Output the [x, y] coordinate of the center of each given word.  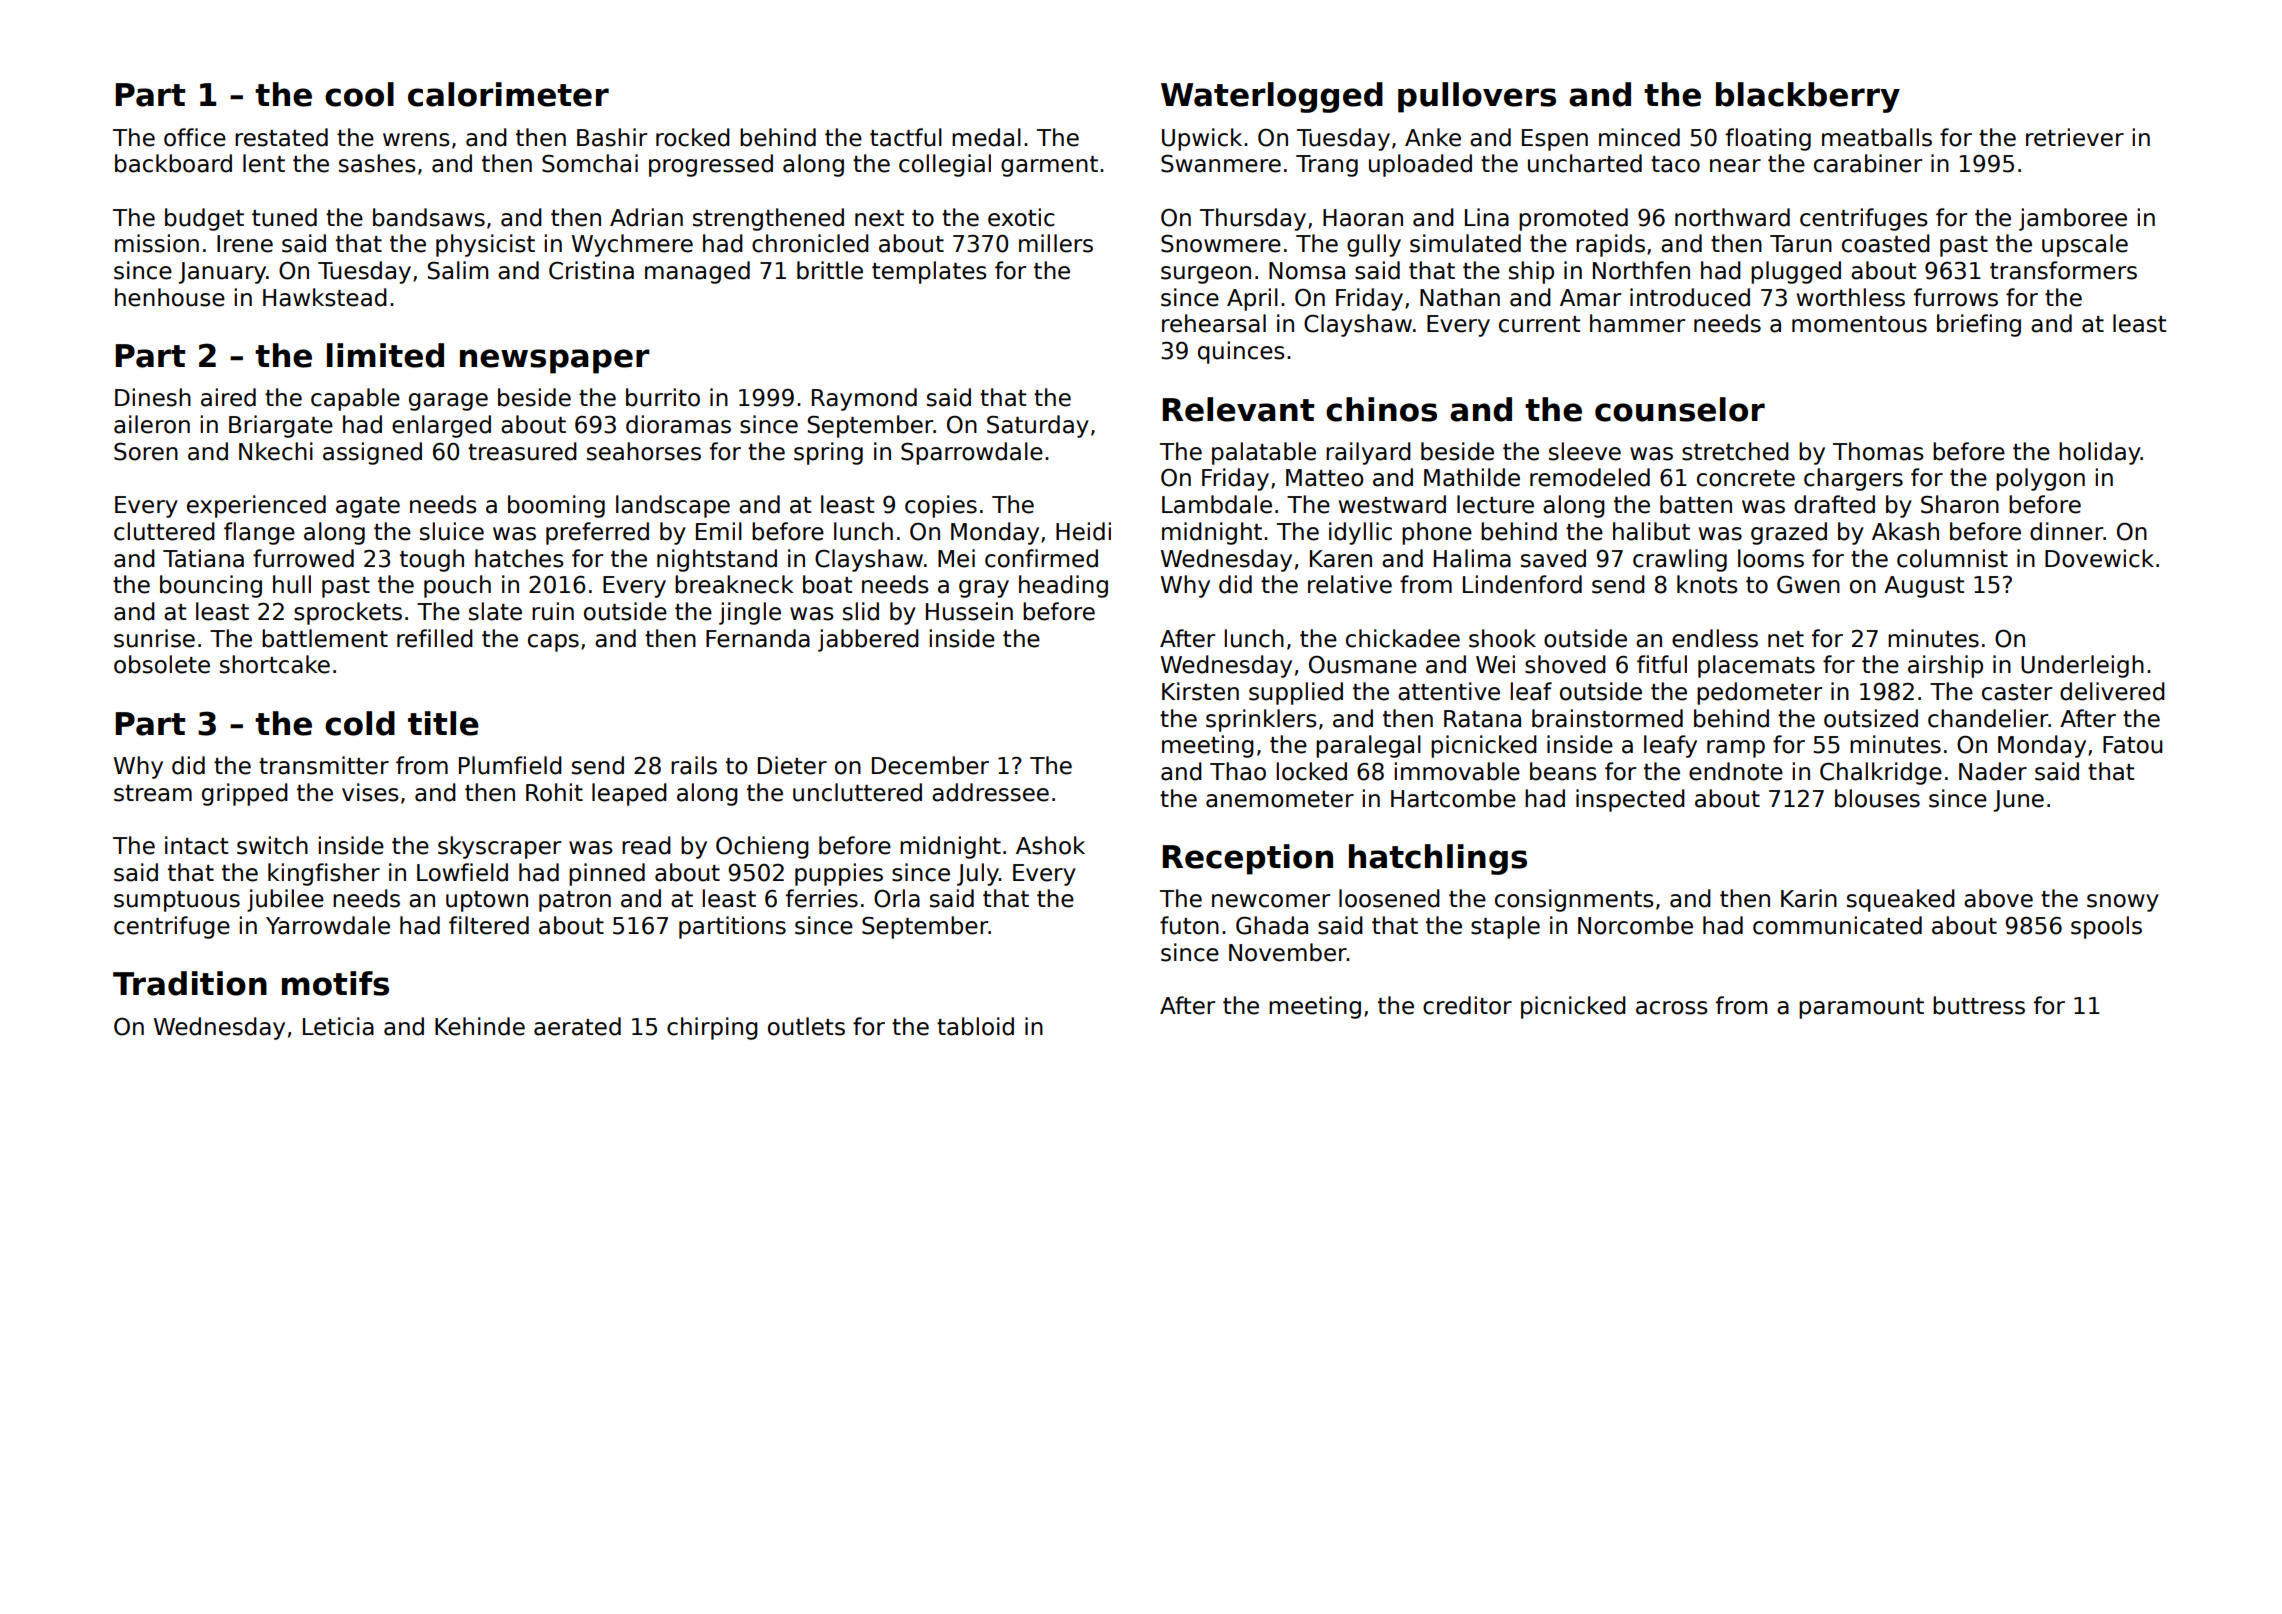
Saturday [1038, 426]
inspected [1630, 800]
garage [448, 402]
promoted [1573, 219]
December [930, 765]
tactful [906, 137]
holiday [2100, 453]
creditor [1467, 1005]
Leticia [338, 1026]
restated [281, 137]
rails [694, 765]
